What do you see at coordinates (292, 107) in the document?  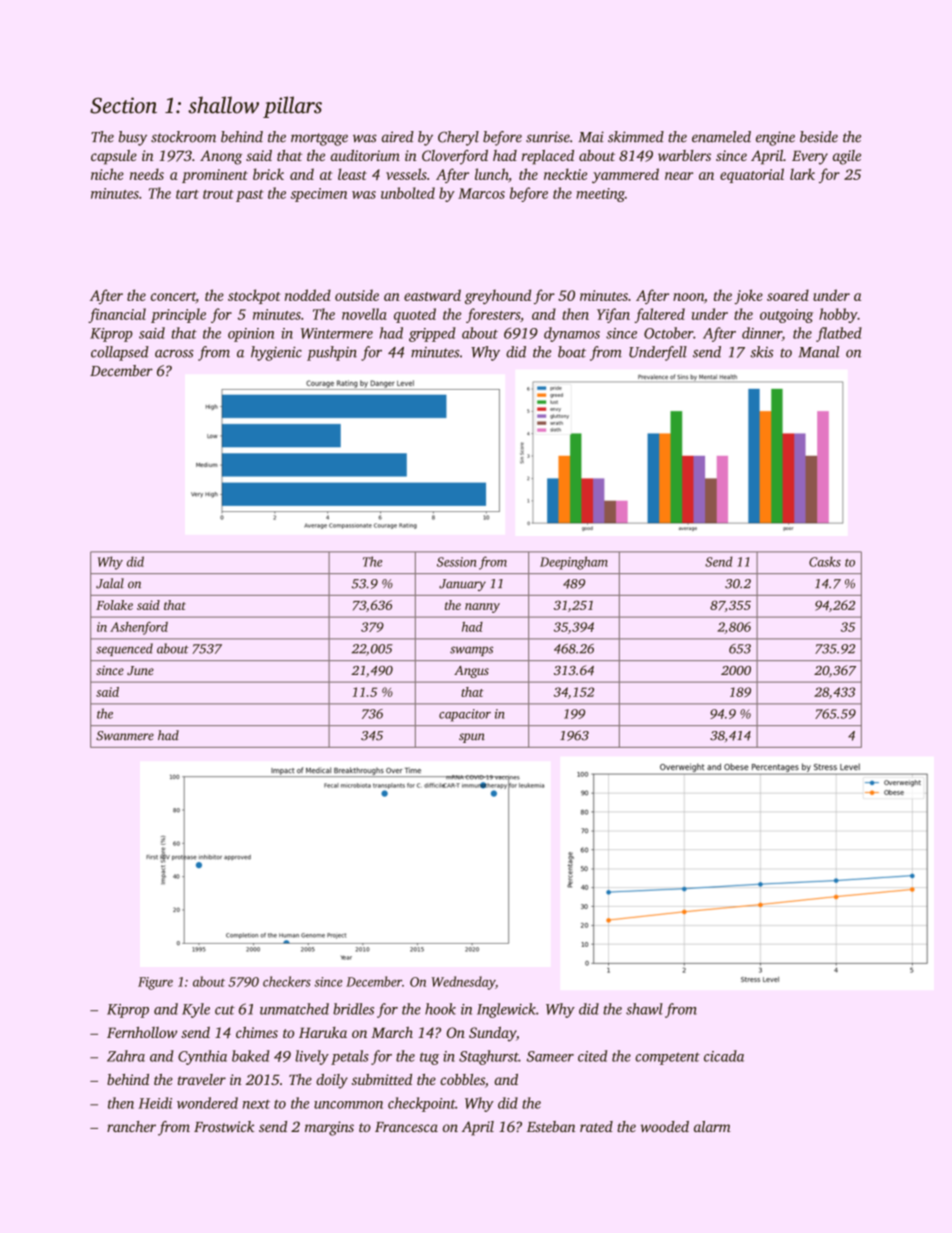 I see `pillars` at bounding box center [292, 107].
